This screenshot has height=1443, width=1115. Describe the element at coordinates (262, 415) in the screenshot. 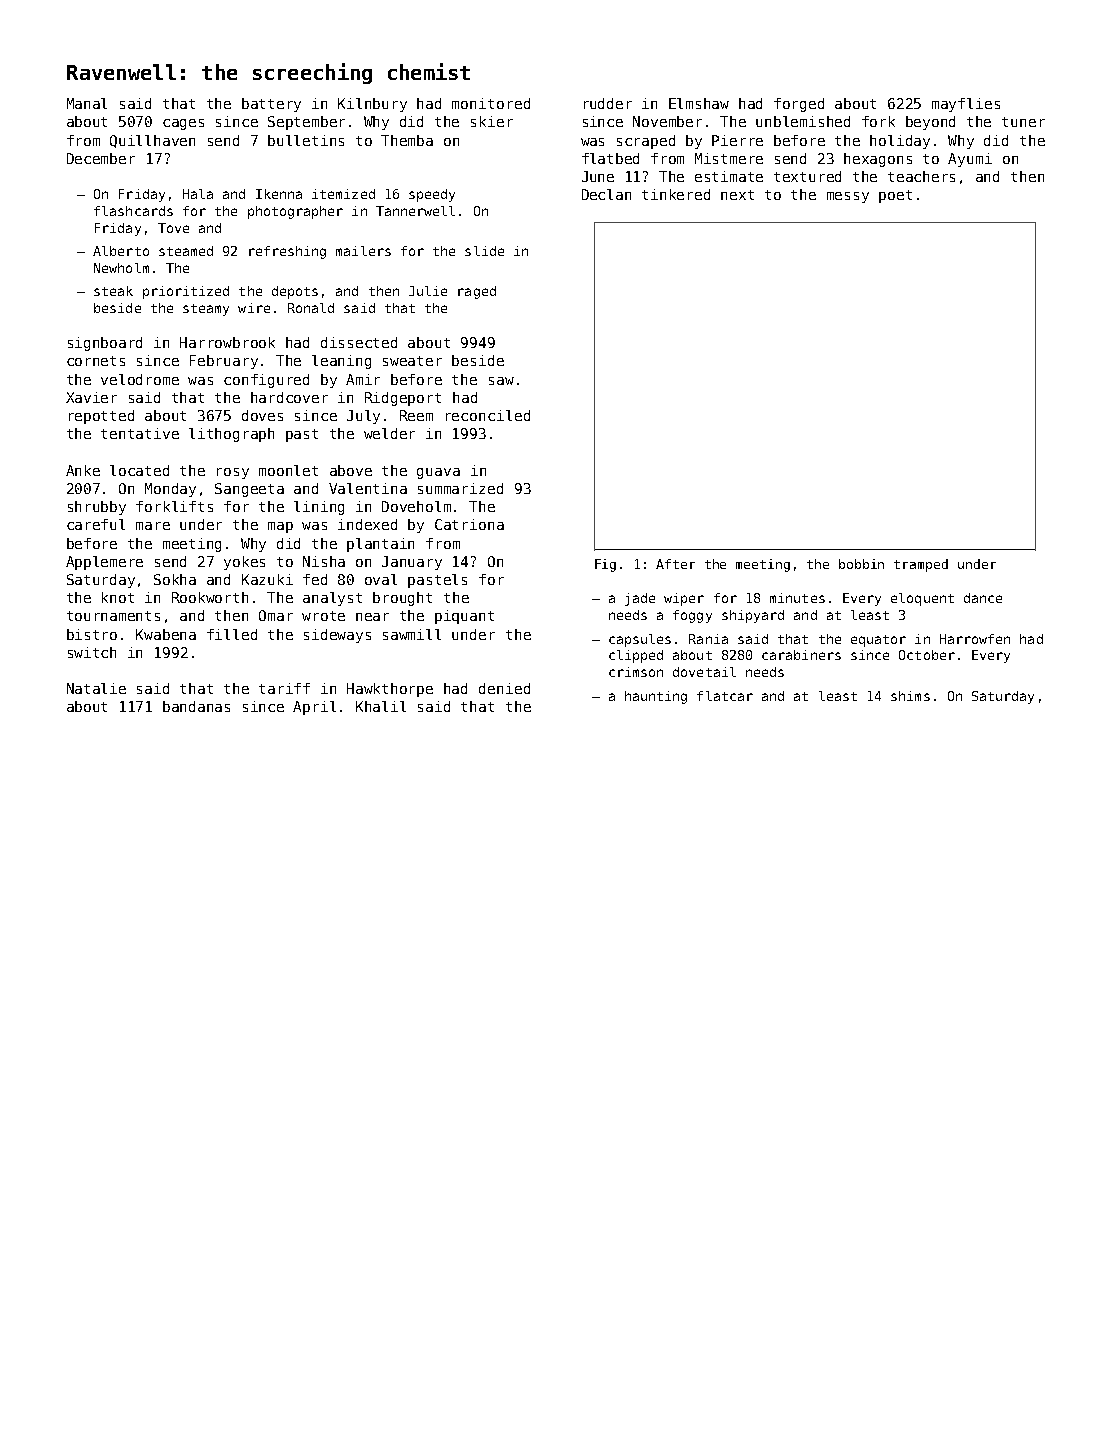

I see `doves` at that location.
